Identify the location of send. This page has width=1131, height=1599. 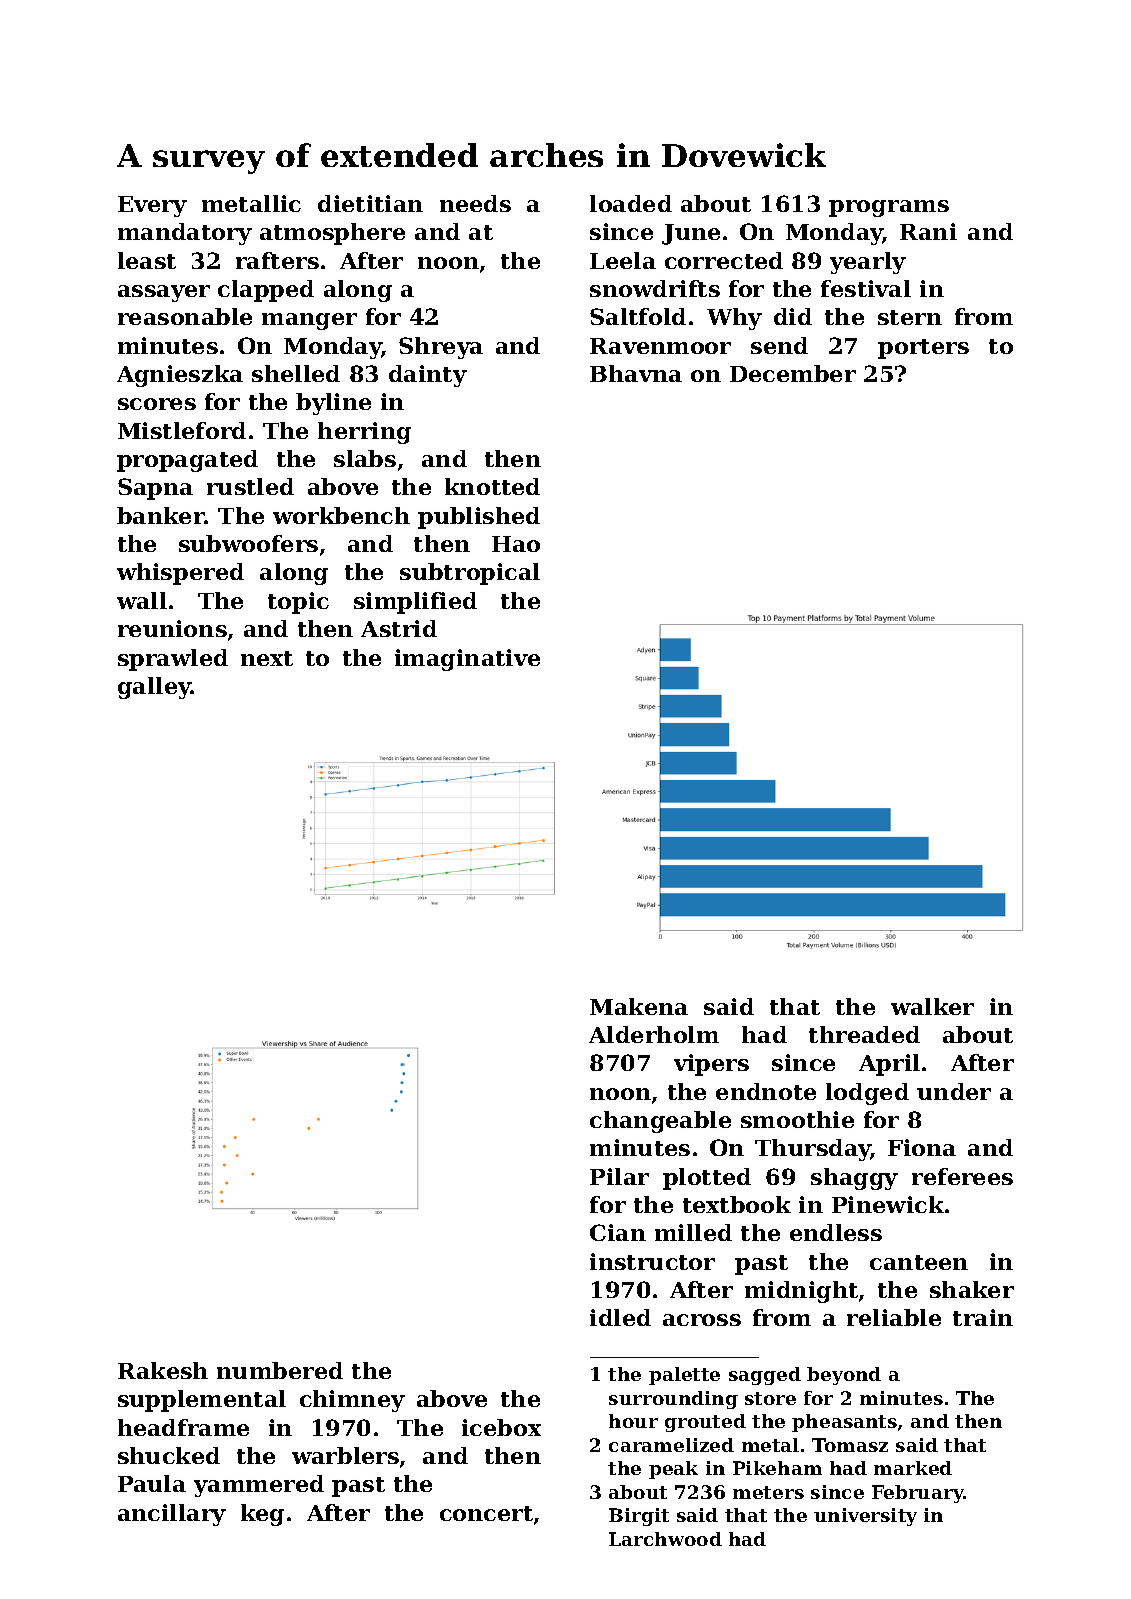
(779, 345).
